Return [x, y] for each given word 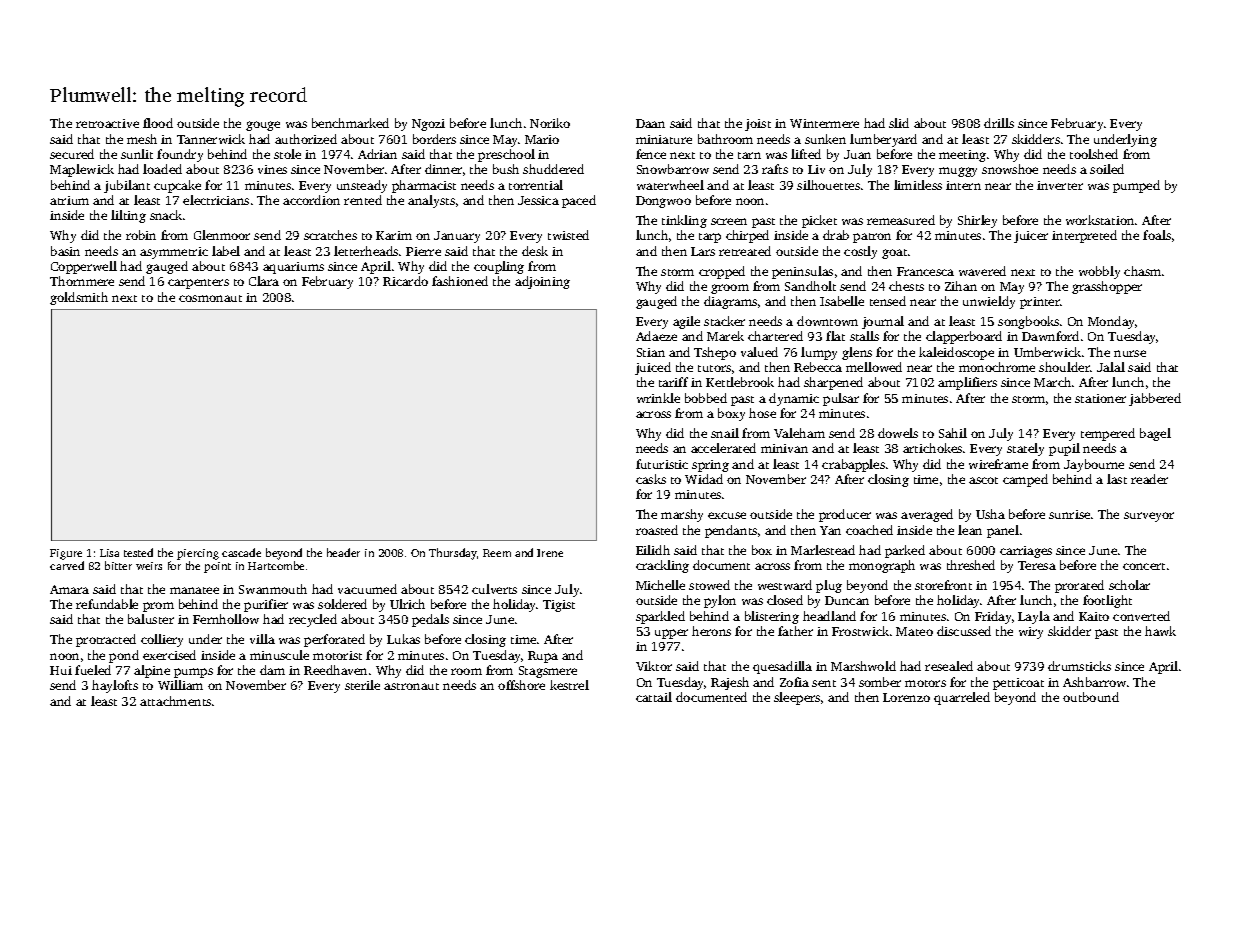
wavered [982, 271]
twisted [568, 235]
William [180, 685]
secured [72, 154]
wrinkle [658, 398]
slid [899, 123]
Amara [69, 589]
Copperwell [84, 267]
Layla [1034, 617]
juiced [653, 368]
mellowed [874, 367]
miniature [664, 139]
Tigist [559, 606]
